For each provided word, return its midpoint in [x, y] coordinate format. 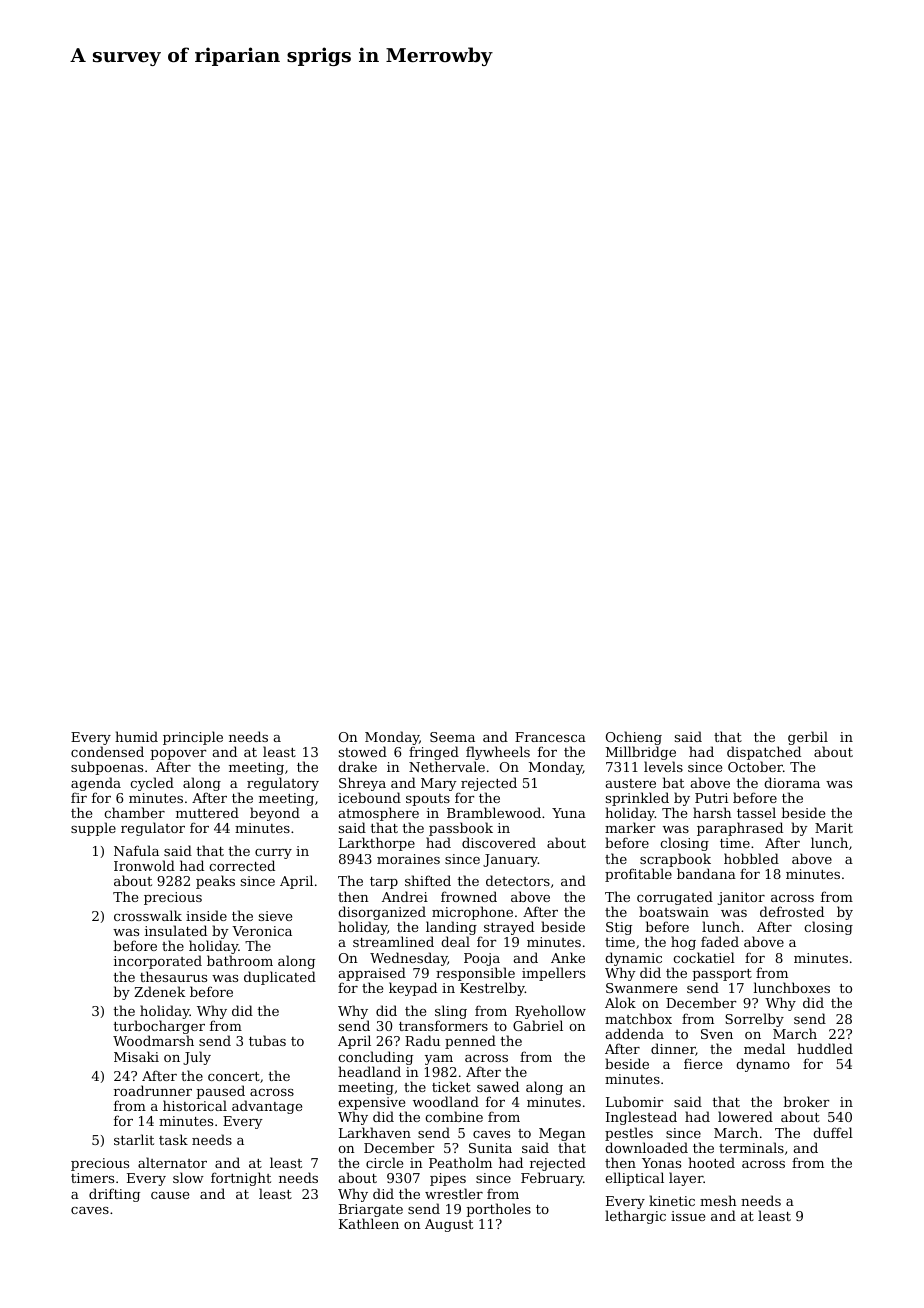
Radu [422, 1040]
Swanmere [641, 988]
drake [357, 766]
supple [93, 829]
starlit [134, 1139]
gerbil [808, 738]
